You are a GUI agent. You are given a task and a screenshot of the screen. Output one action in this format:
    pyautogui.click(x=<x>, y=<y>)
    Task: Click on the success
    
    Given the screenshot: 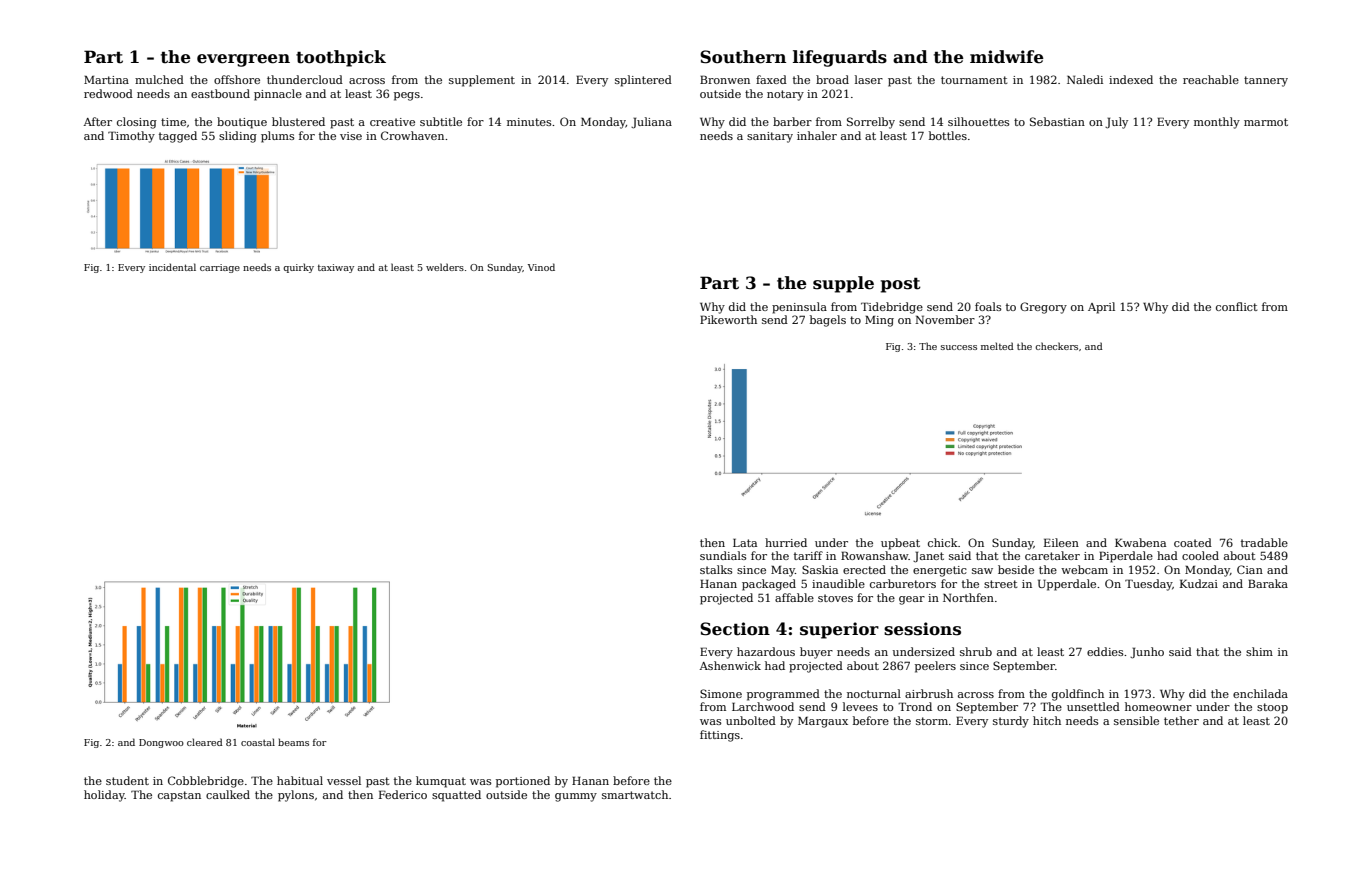 What is the action you would take?
    pyautogui.click(x=959, y=347)
